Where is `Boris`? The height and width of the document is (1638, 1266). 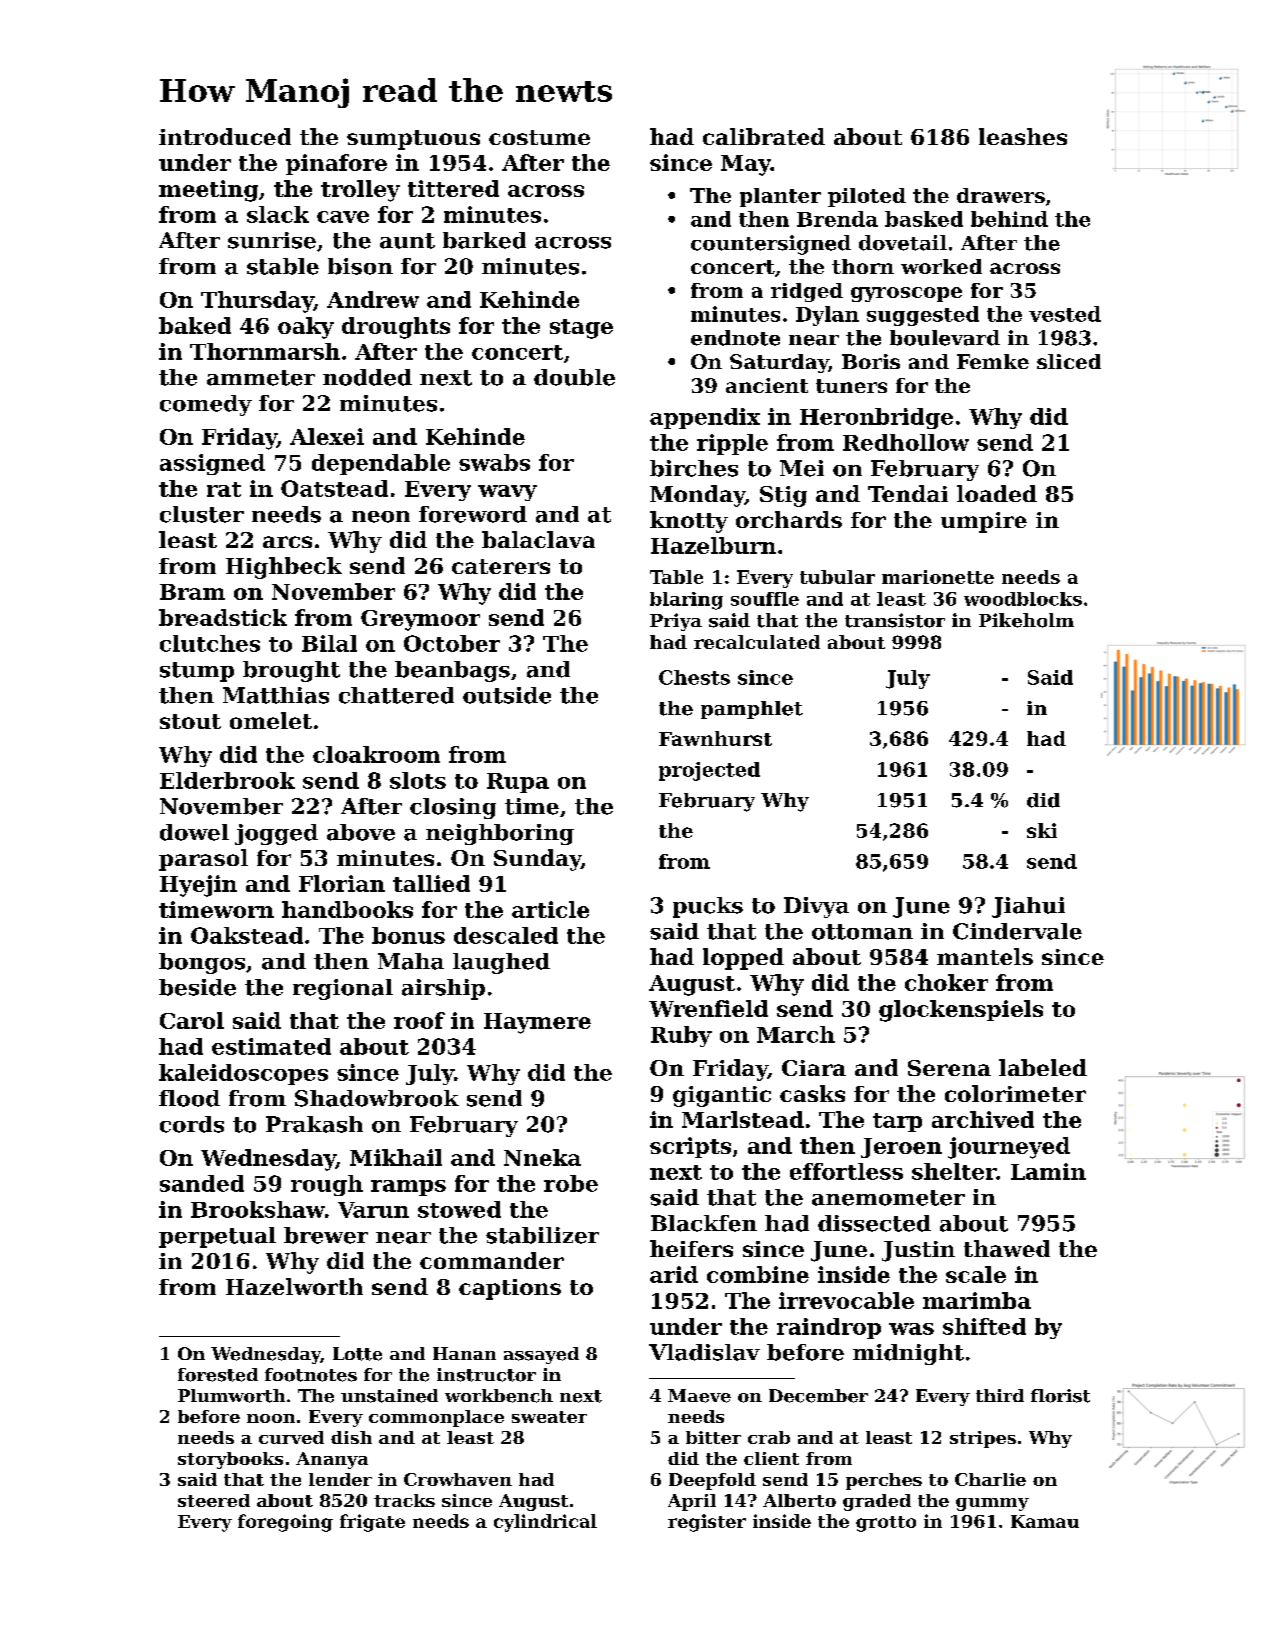 Boris is located at coordinates (871, 361).
